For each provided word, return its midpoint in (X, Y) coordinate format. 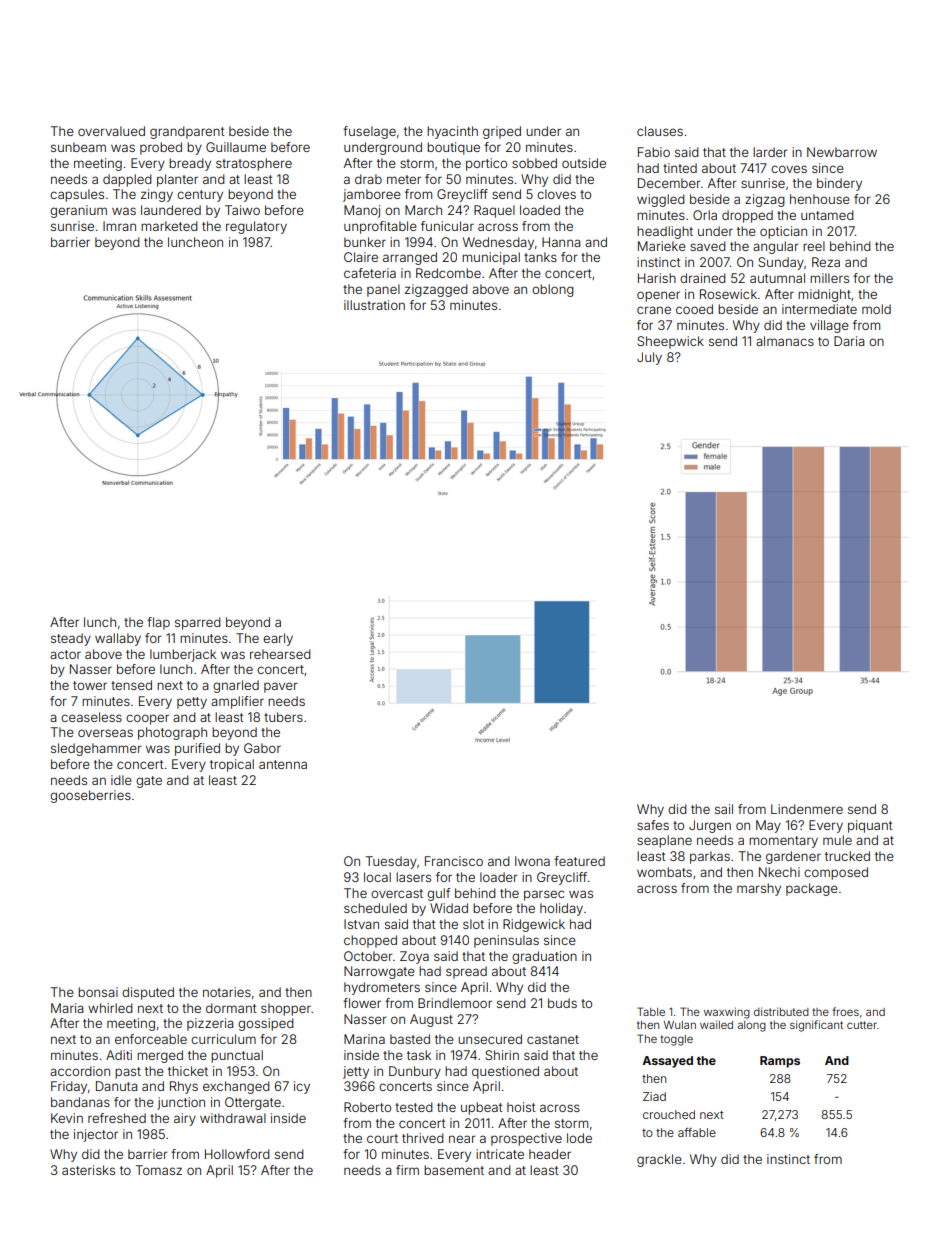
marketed (169, 226)
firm (407, 1170)
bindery (839, 184)
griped (502, 132)
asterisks (88, 1170)
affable (697, 1132)
